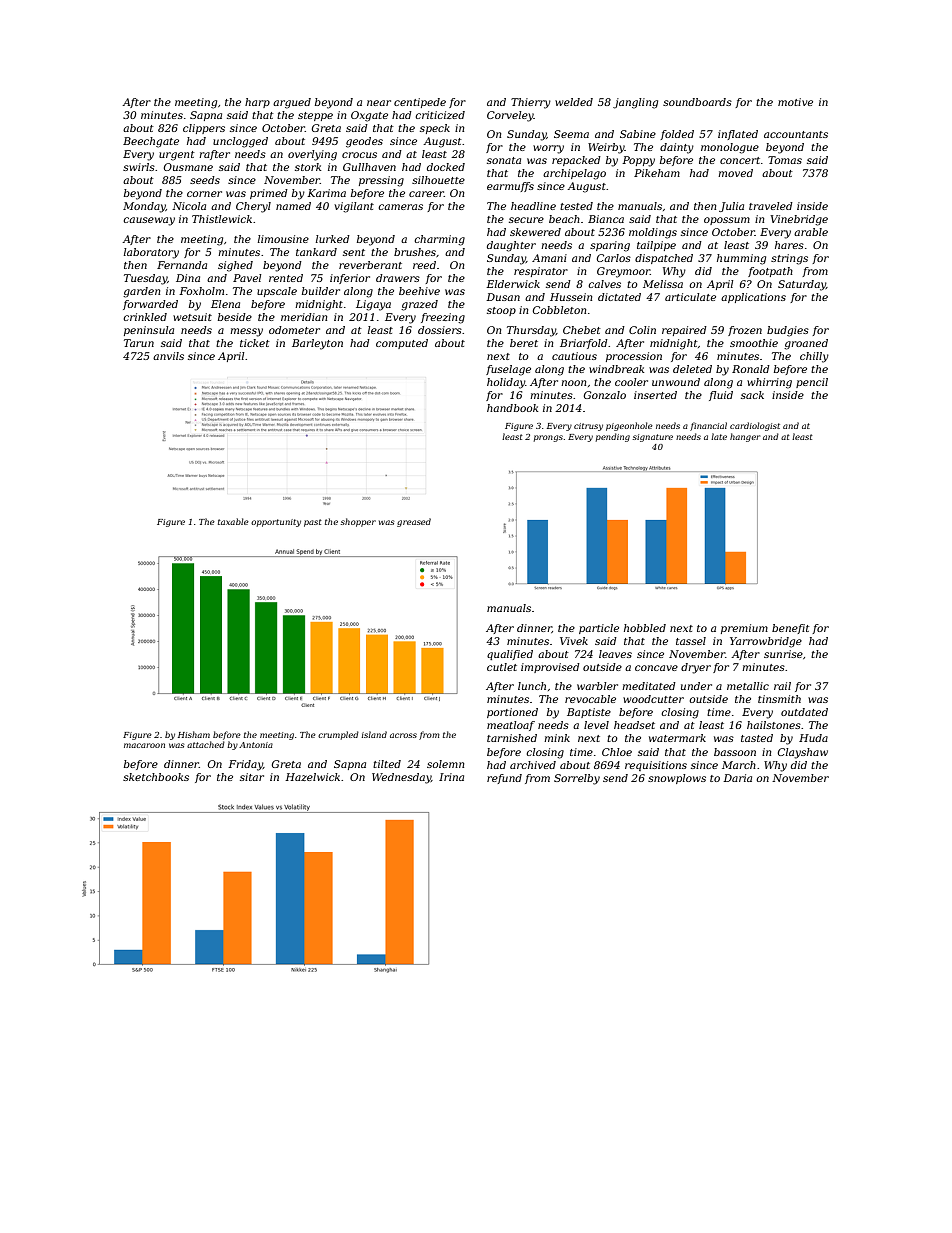  Describe the element at coordinates (642, 330) in the screenshot. I see `Colin` at that location.
